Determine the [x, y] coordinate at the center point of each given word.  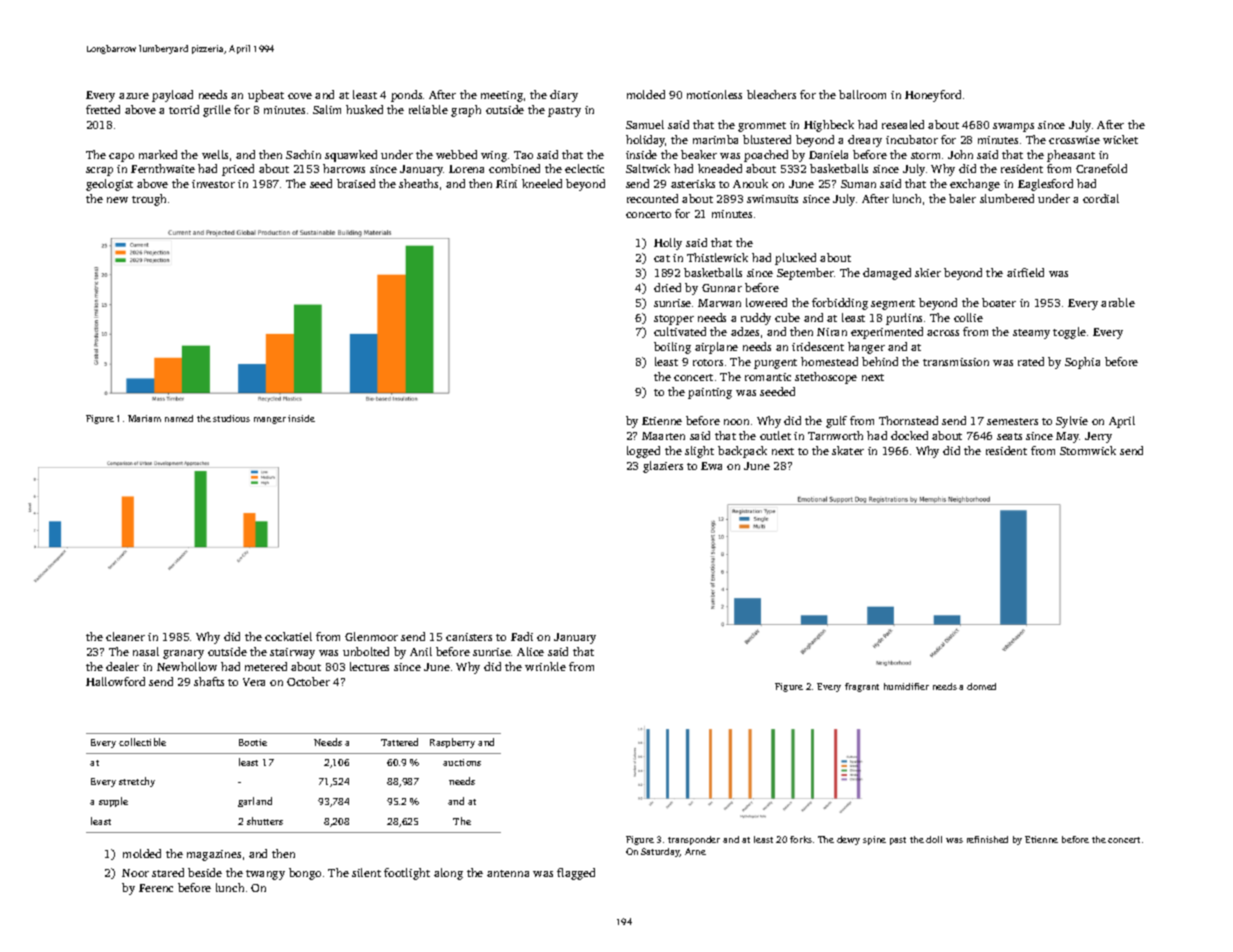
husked [364, 109]
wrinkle [545, 666]
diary [564, 96]
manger [270, 420]
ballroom [862, 94]
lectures [369, 666]
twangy [265, 875]
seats [1009, 436]
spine [874, 840]
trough [149, 200]
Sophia [1082, 363]
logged [643, 452]
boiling [672, 348]
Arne [695, 851]
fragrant [862, 687]
